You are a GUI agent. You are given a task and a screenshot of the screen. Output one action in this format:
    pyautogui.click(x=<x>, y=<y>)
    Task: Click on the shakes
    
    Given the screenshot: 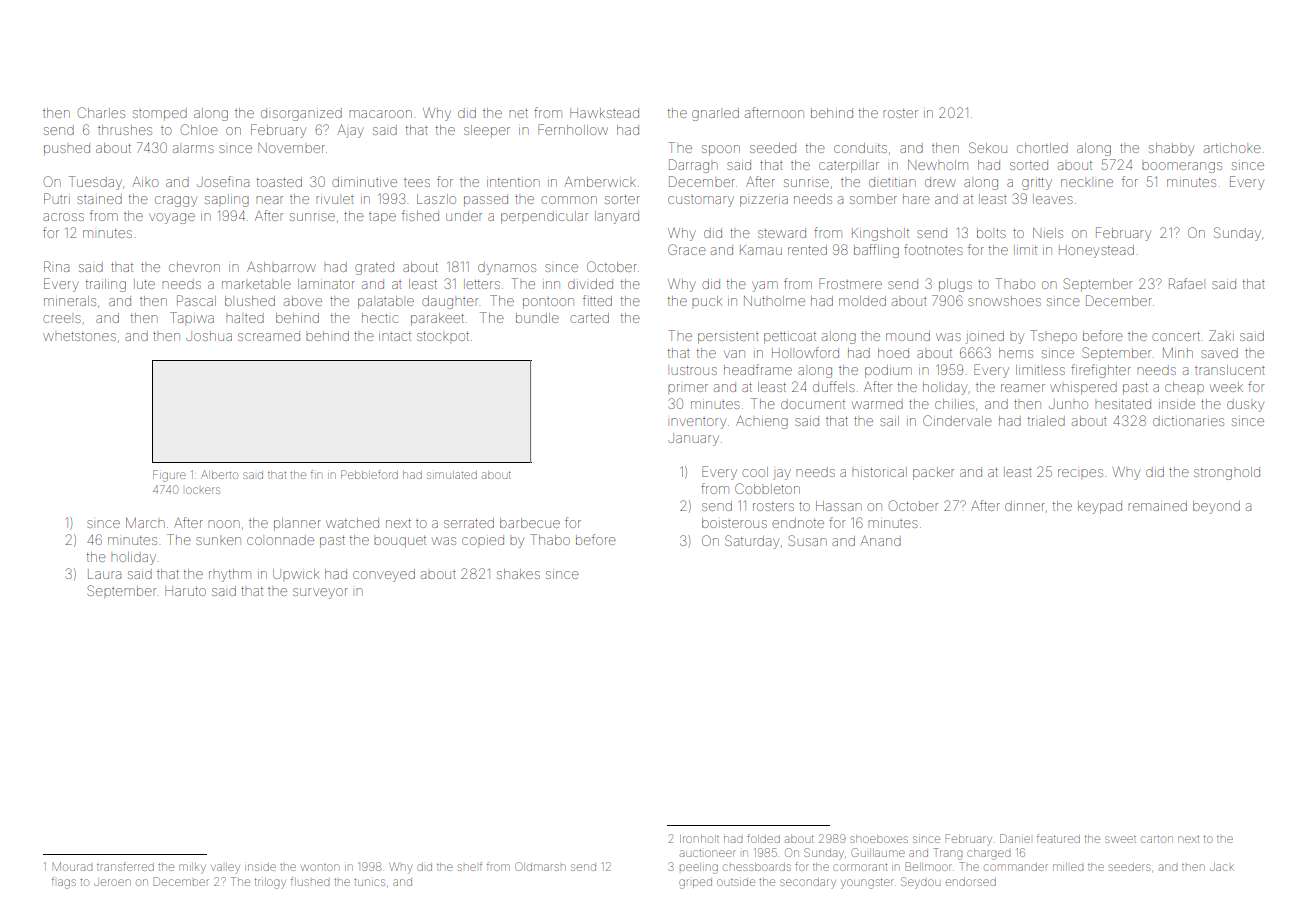 What is the action you would take?
    pyautogui.click(x=518, y=574)
